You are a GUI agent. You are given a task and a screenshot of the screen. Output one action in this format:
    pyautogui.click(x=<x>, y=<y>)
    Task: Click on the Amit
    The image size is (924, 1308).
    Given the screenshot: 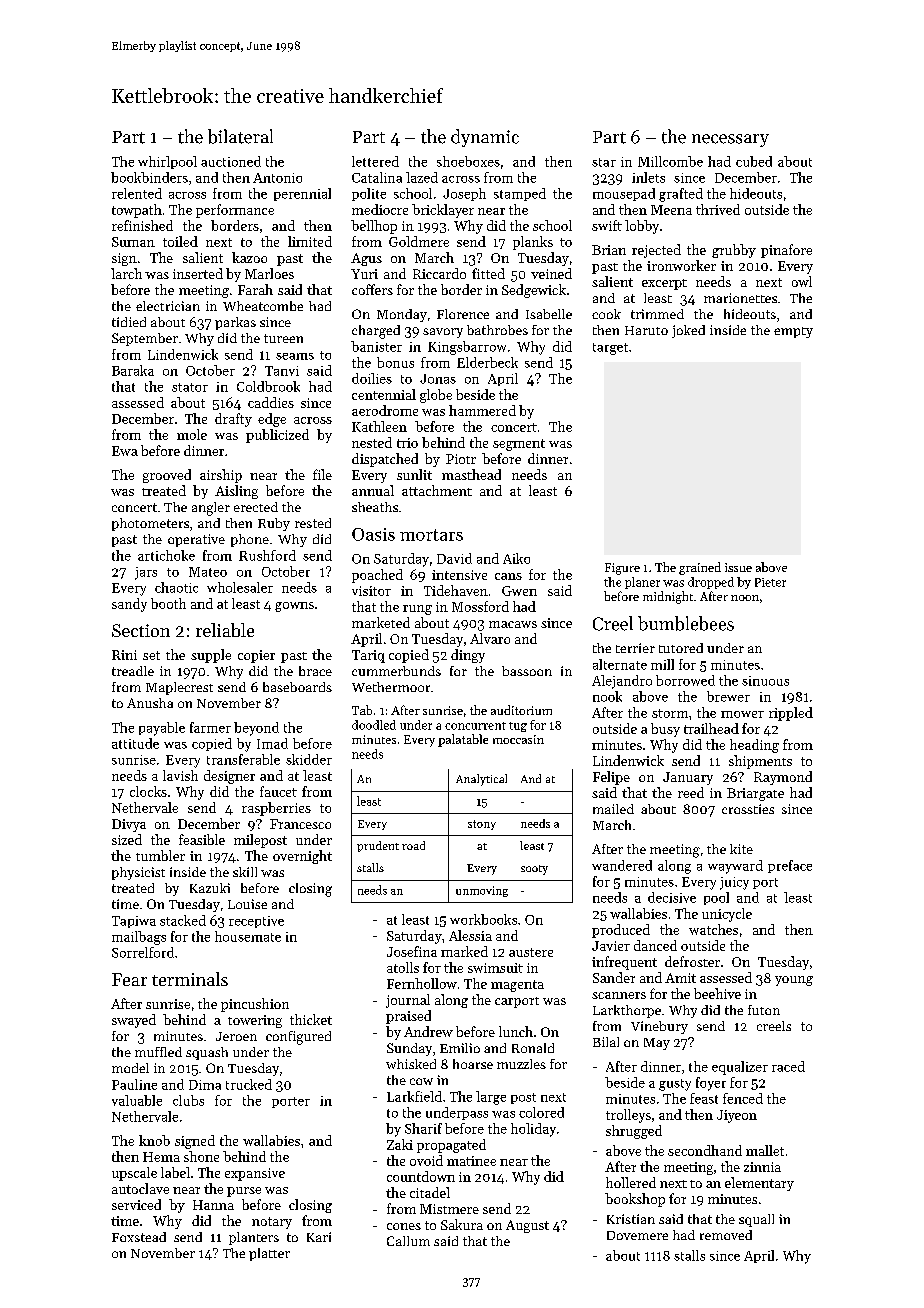 What is the action you would take?
    pyautogui.click(x=680, y=978)
